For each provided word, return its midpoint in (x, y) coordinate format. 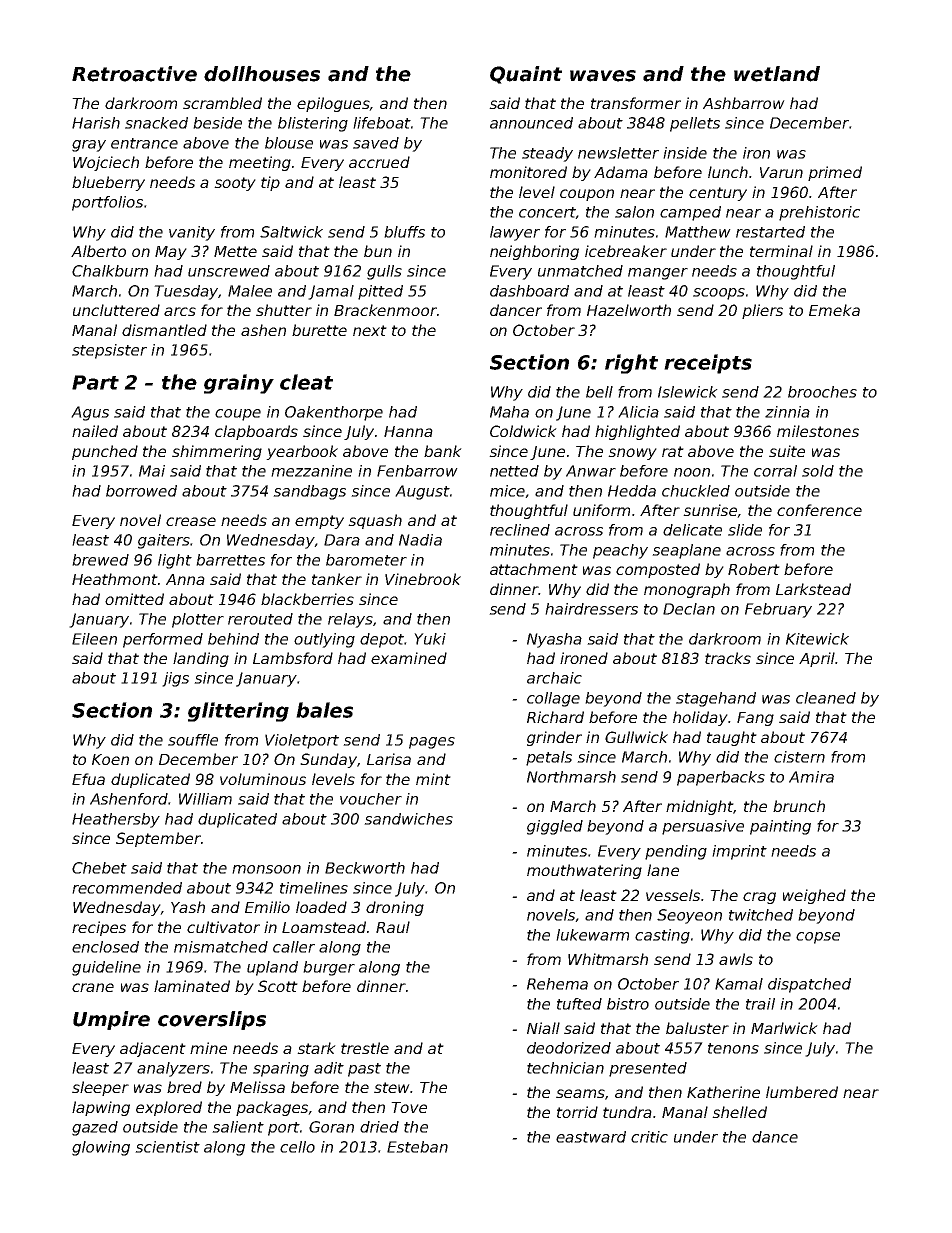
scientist (167, 1147)
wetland (777, 74)
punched (105, 452)
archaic (554, 678)
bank (443, 451)
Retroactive (134, 74)
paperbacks (721, 778)
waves (603, 76)
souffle (193, 740)
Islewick (688, 392)
